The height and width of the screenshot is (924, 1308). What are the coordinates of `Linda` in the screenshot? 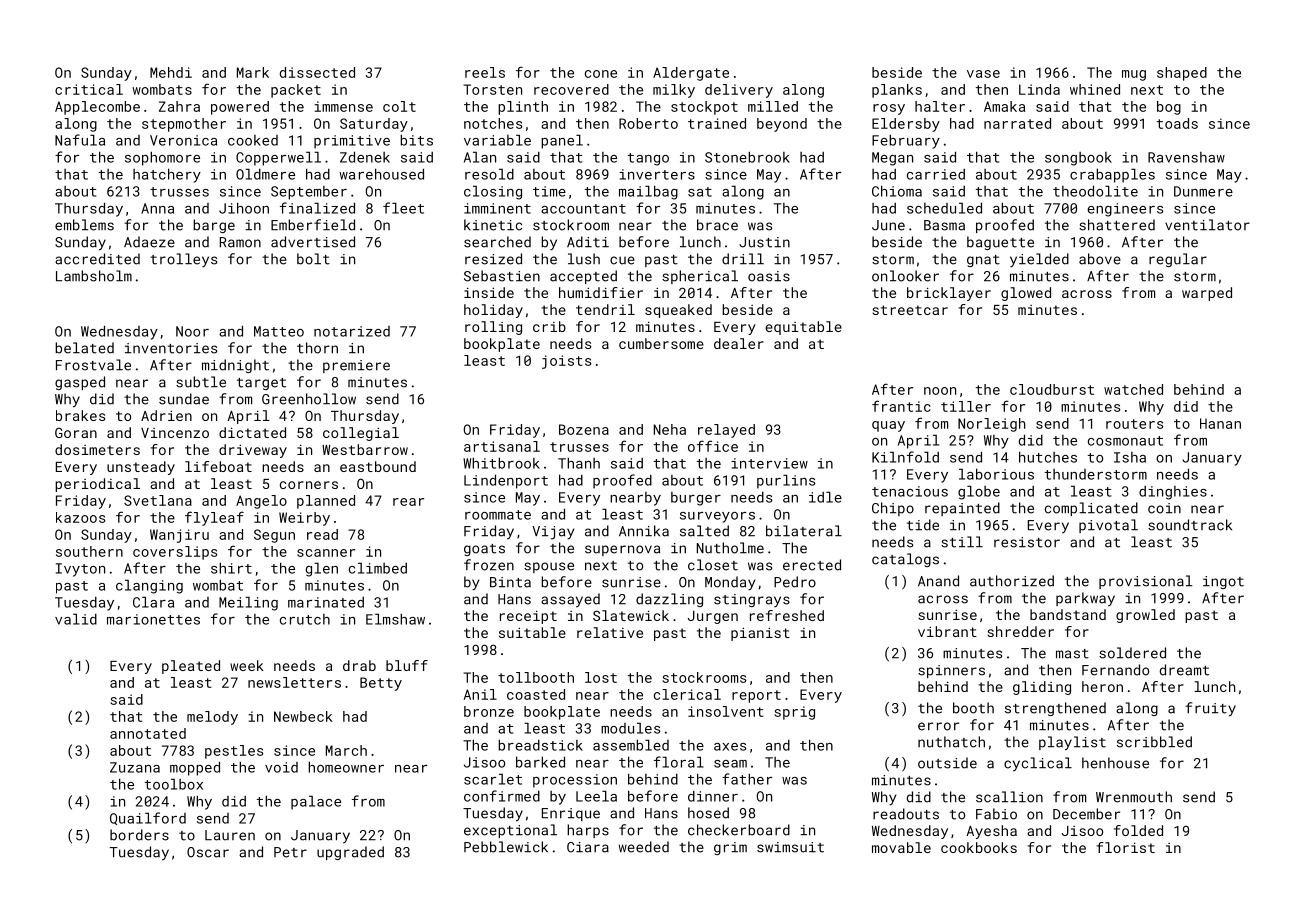 It's located at (1039, 89).
